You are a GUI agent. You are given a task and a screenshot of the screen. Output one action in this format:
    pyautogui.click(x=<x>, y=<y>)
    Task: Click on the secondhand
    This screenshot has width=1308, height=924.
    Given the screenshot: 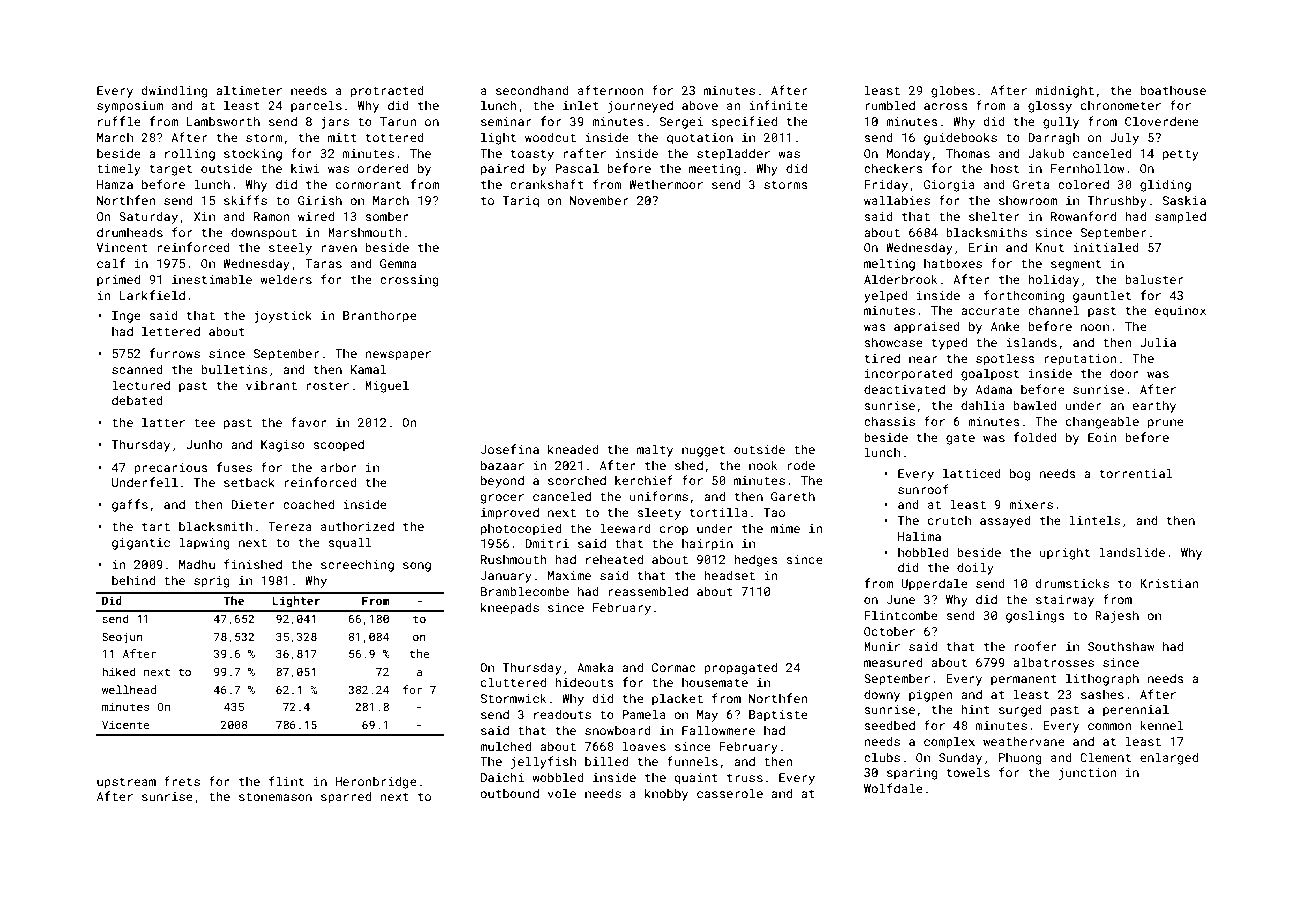 What is the action you would take?
    pyautogui.click(x=532, y=90)
